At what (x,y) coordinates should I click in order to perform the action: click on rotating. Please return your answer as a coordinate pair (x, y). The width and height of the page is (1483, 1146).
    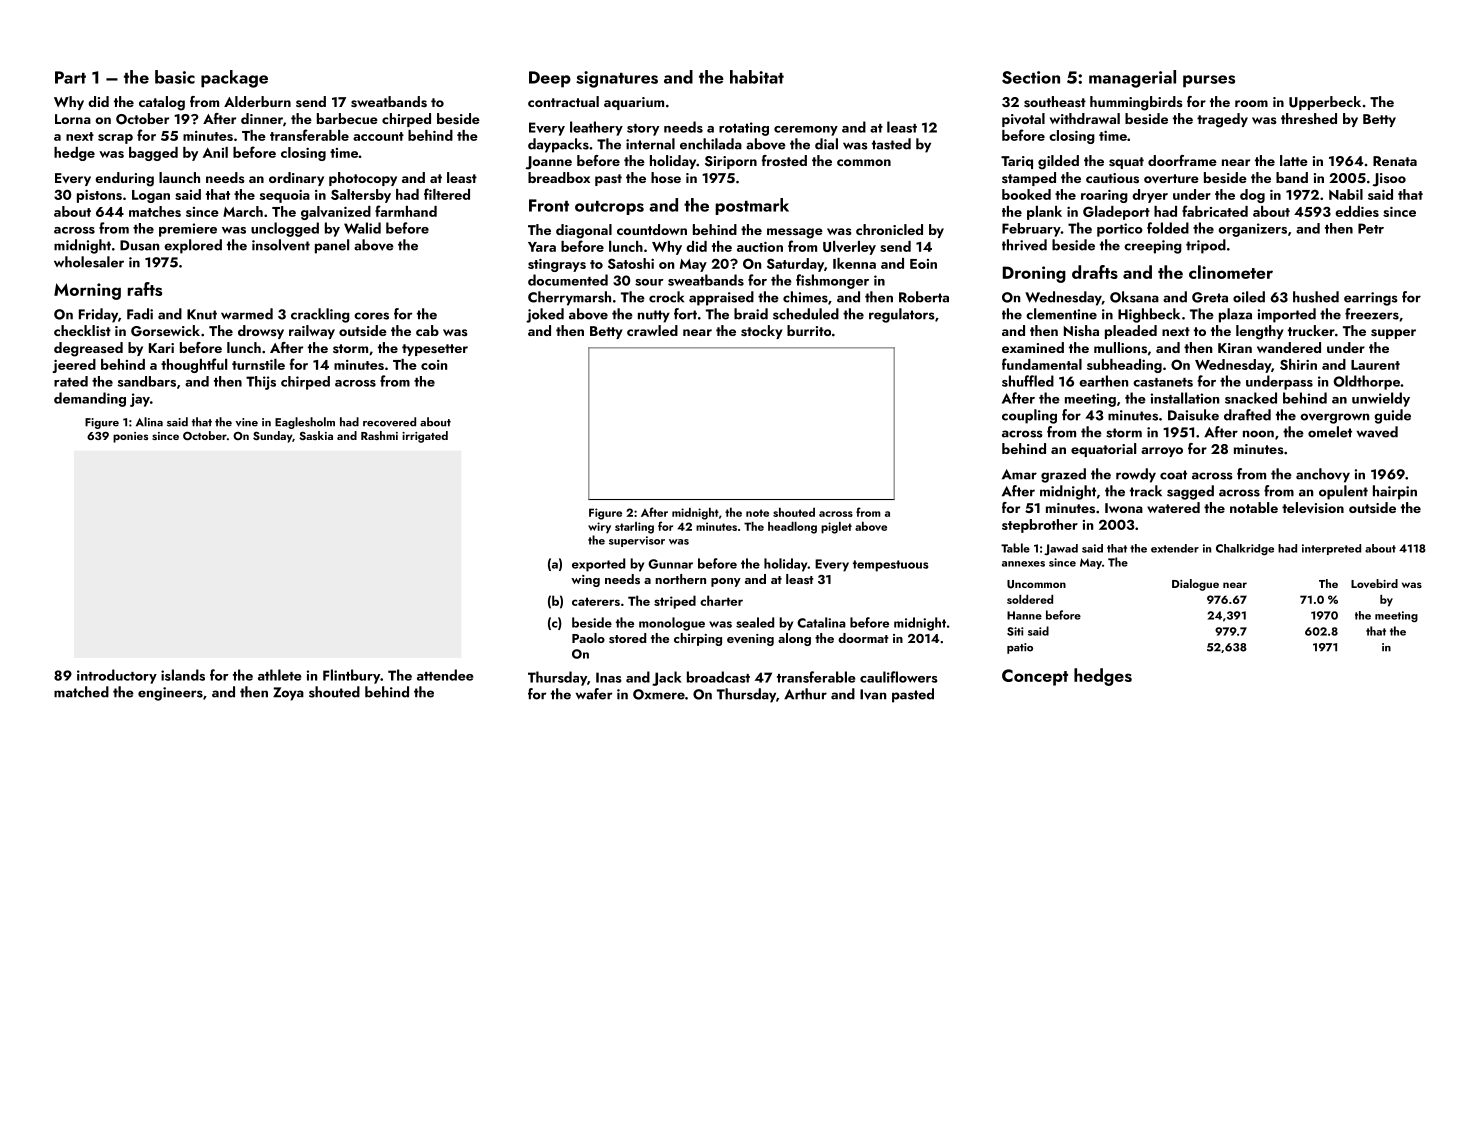
    Looking at the image, I should click on (744, 129).
